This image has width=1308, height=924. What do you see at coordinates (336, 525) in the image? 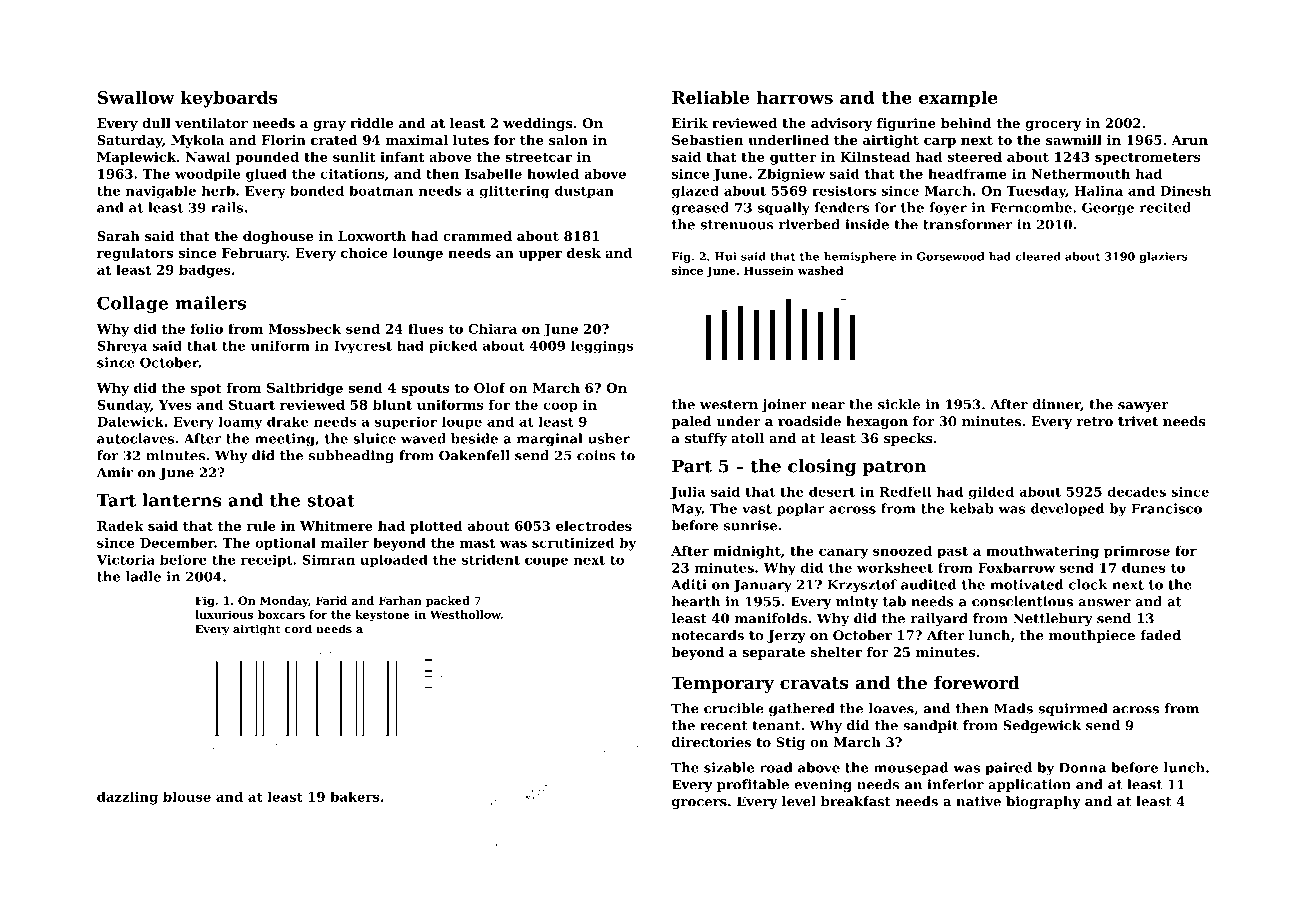
I see `Whitmere` at bounding box center [336, 525].
